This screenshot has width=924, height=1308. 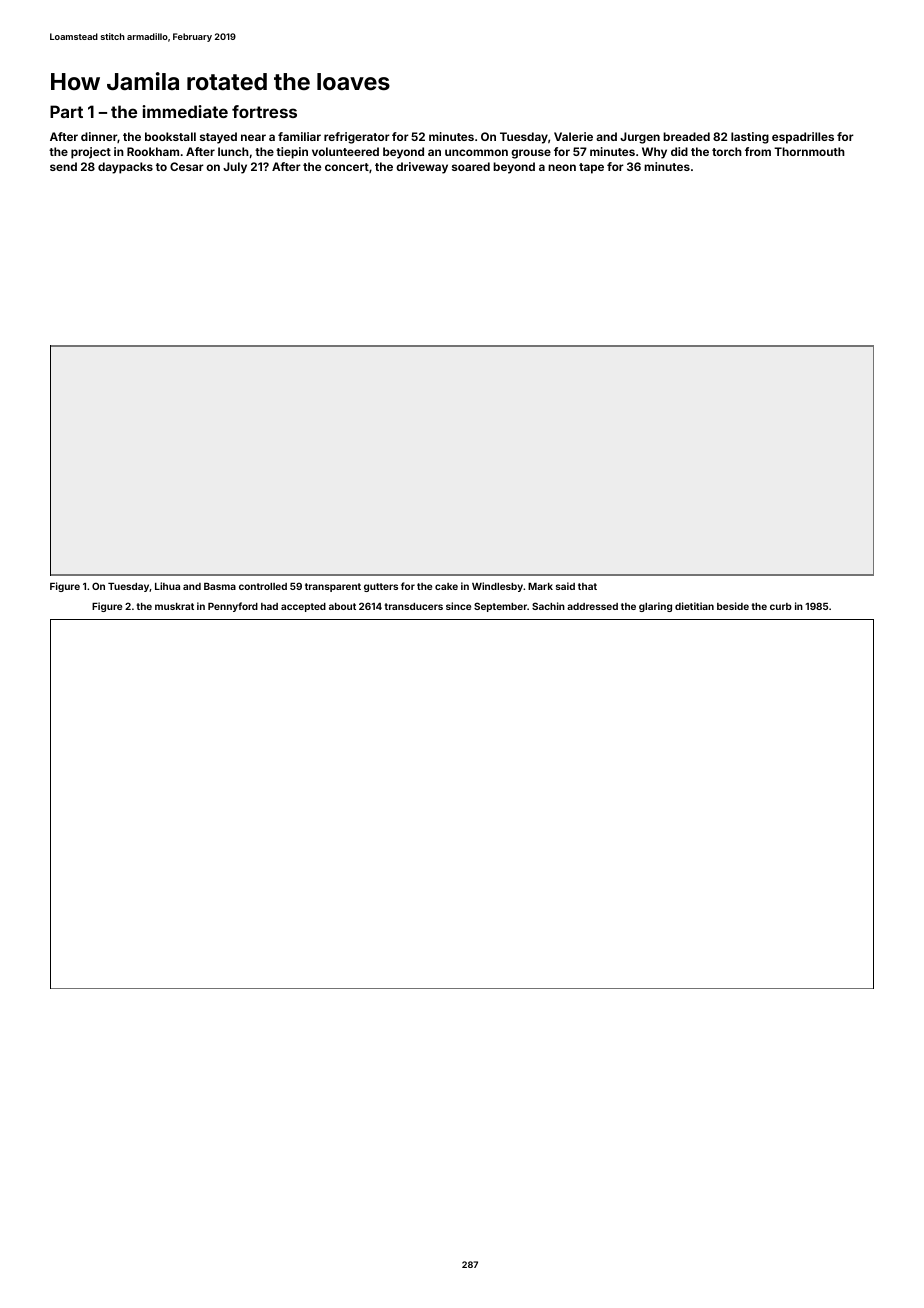 What do you see at coordinates (422, 168) in the screenshot?
I see `driveway` at bounding box center [422, 168].
